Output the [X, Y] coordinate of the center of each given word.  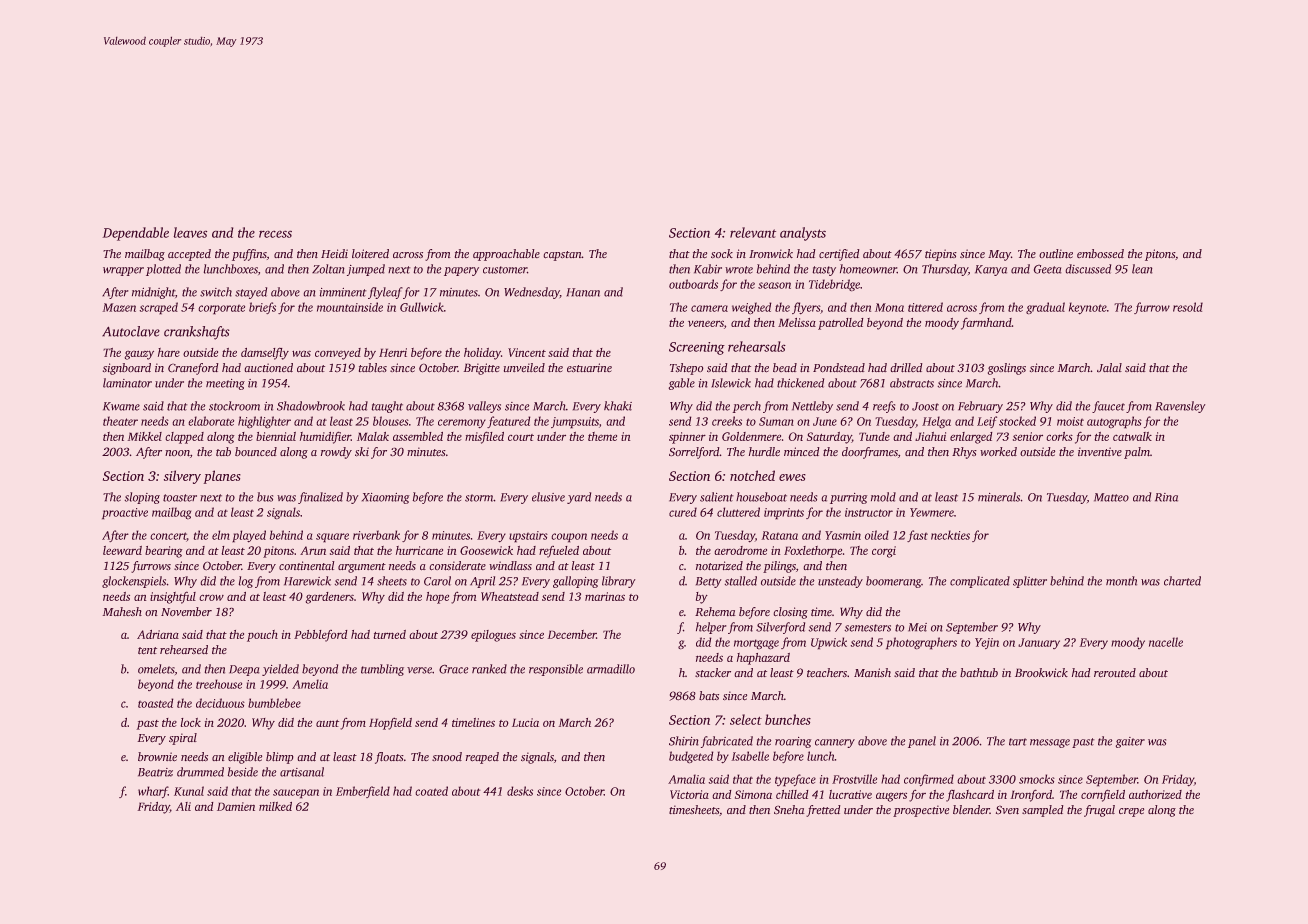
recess [275, 234]
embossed [1100, 253]
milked [275, 806]
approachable [506, 255]
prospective [921, 811]
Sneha [789, 809]
